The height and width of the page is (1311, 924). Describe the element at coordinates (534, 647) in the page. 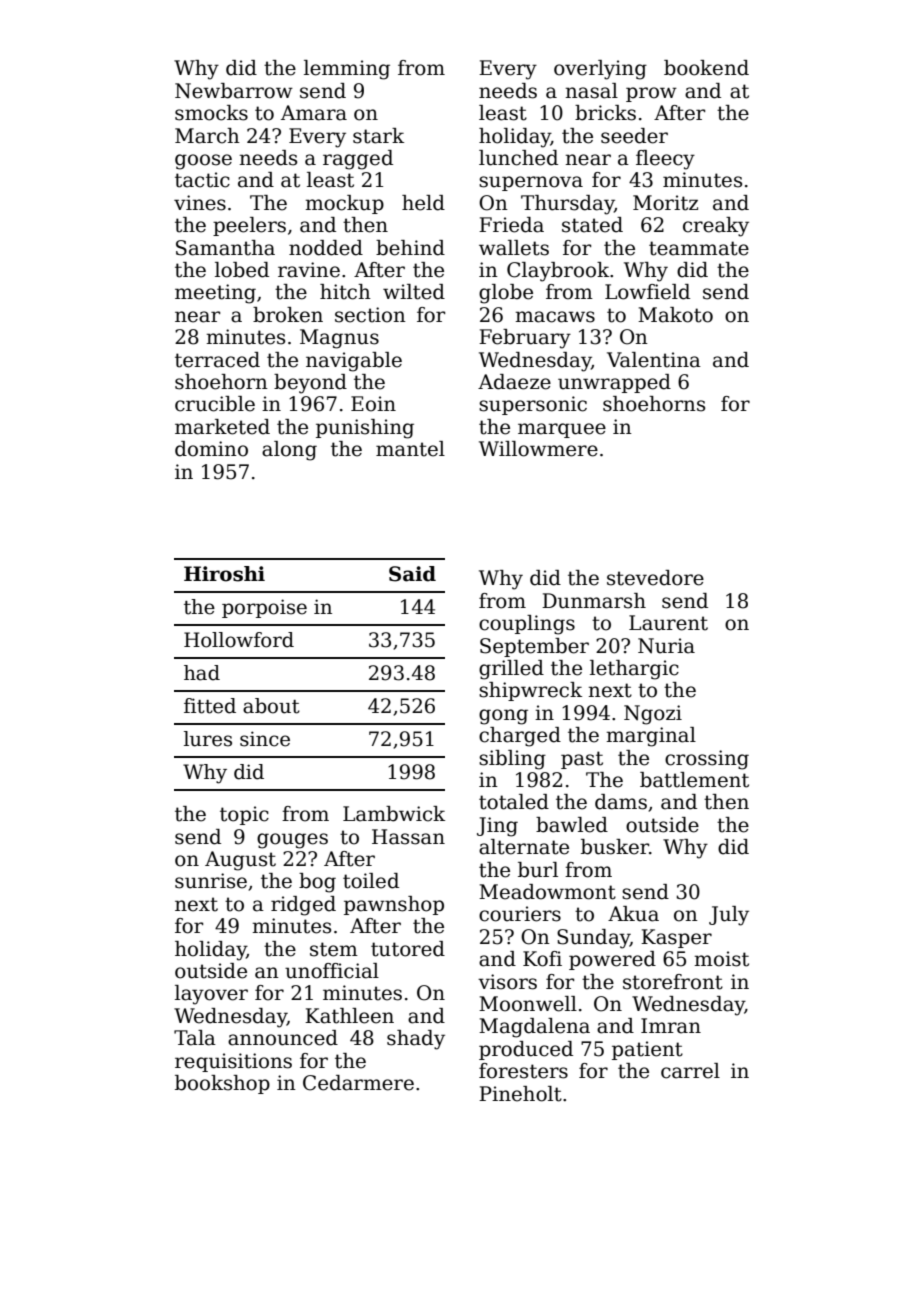

I see `September` at that location.
